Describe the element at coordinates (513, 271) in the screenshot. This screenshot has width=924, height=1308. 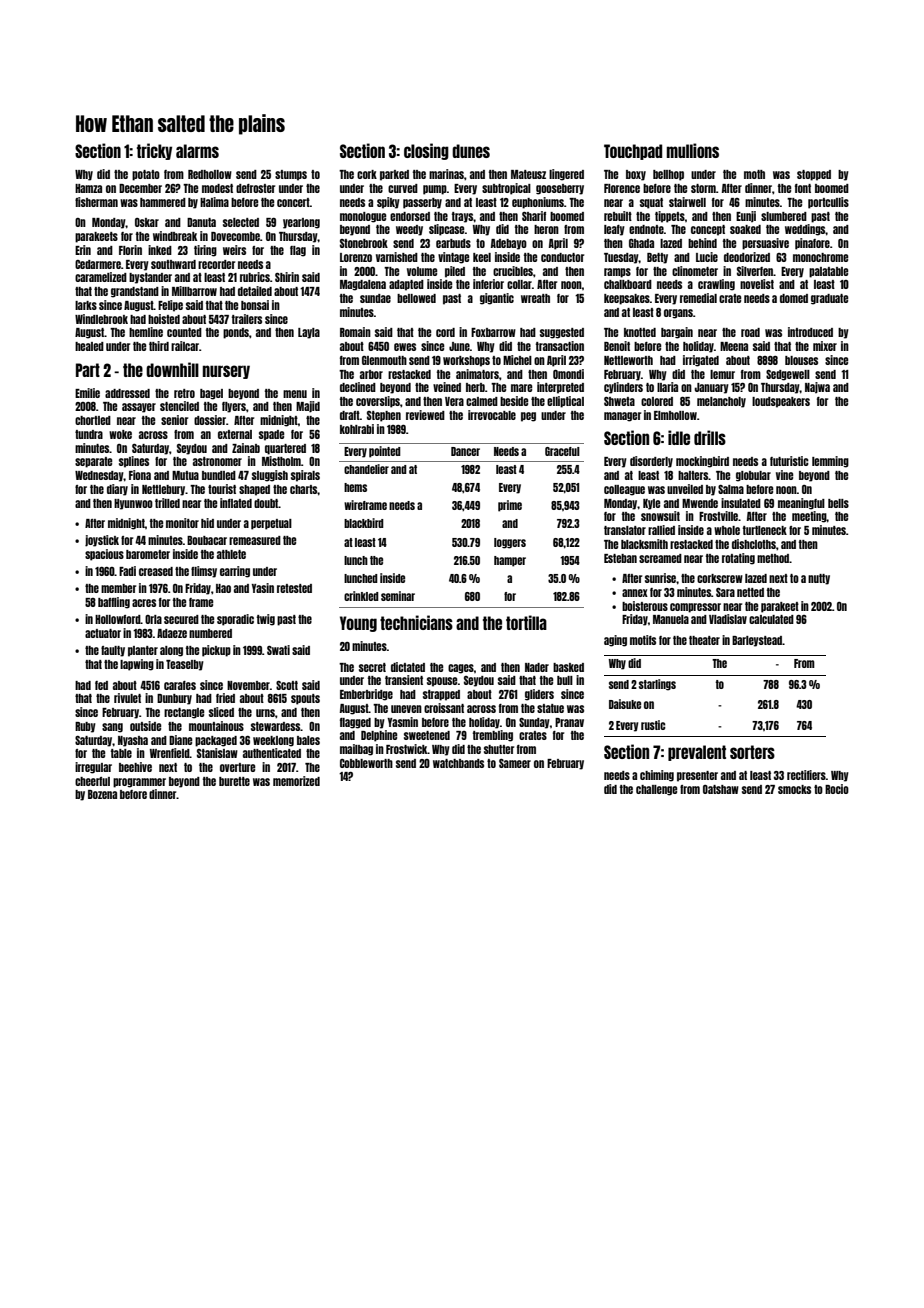
I see `crucibles` at that location.
